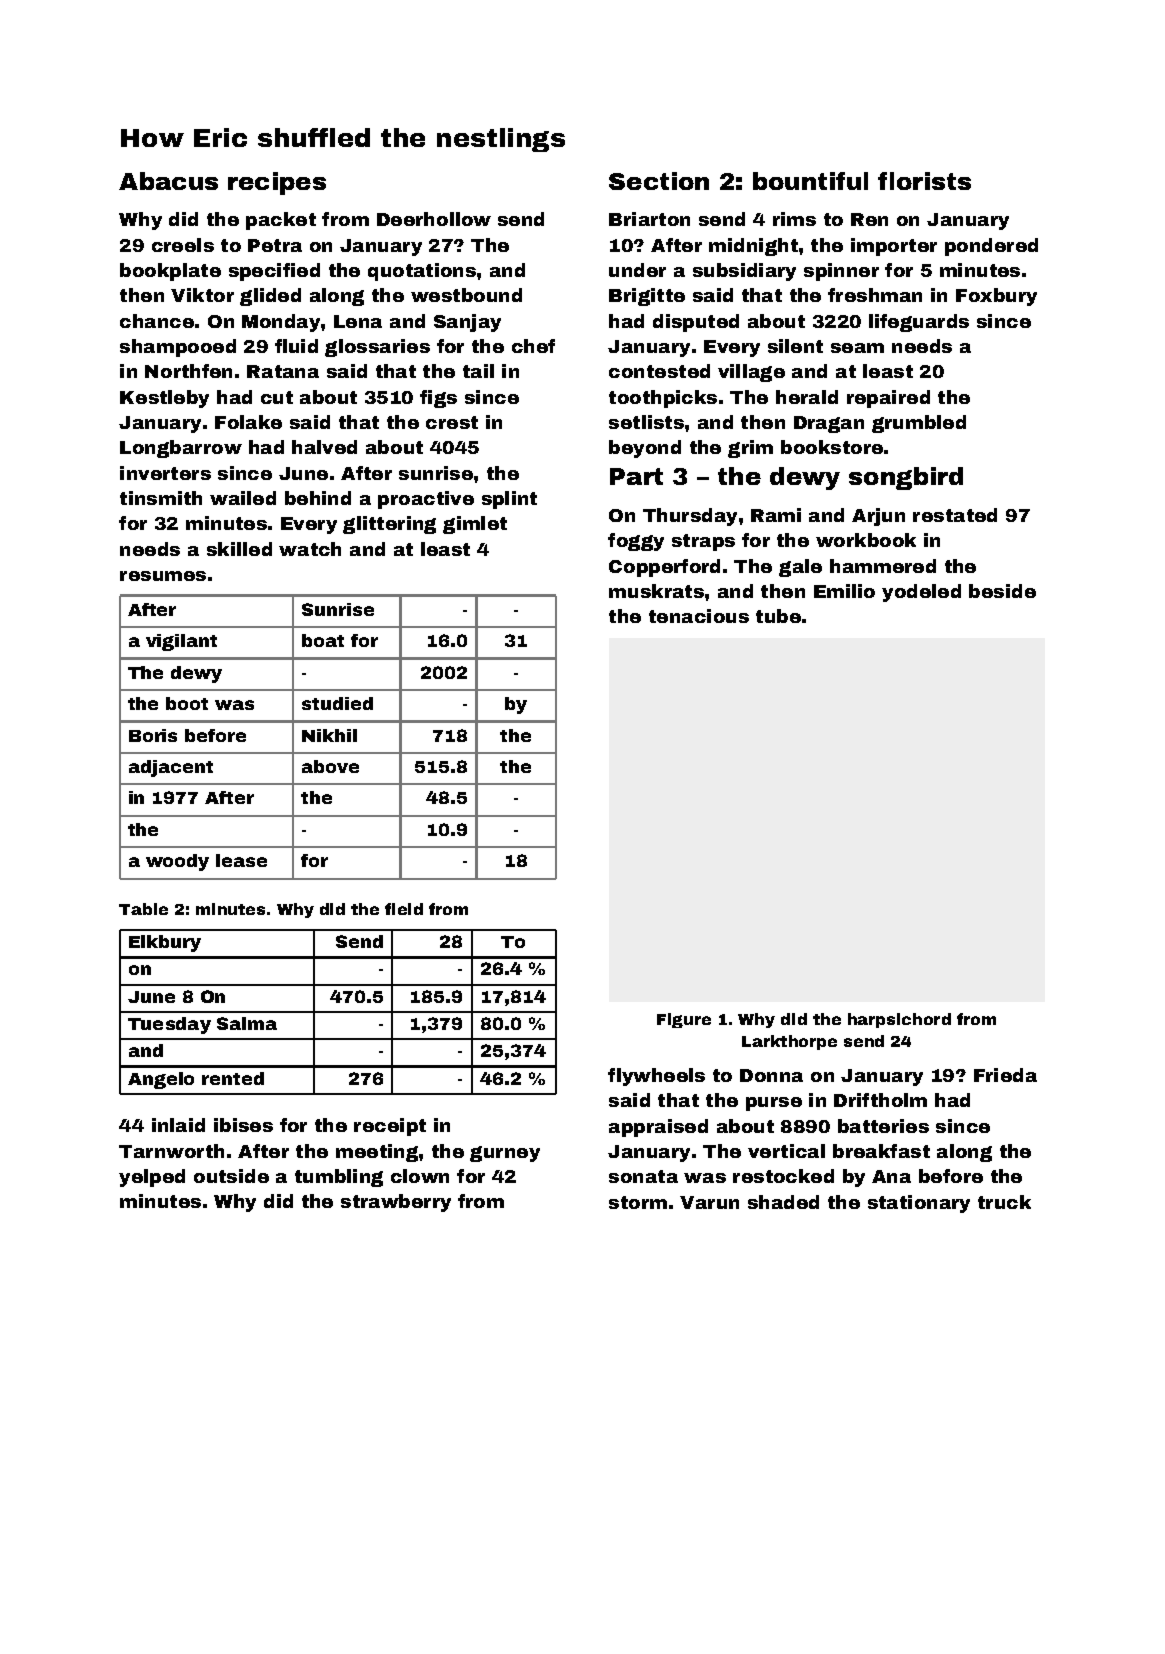 The height and width of the screenshot is (1654, 1165). Describe the element at coordinates (924, 181) in the screenshot. I see `florists` at that location.
